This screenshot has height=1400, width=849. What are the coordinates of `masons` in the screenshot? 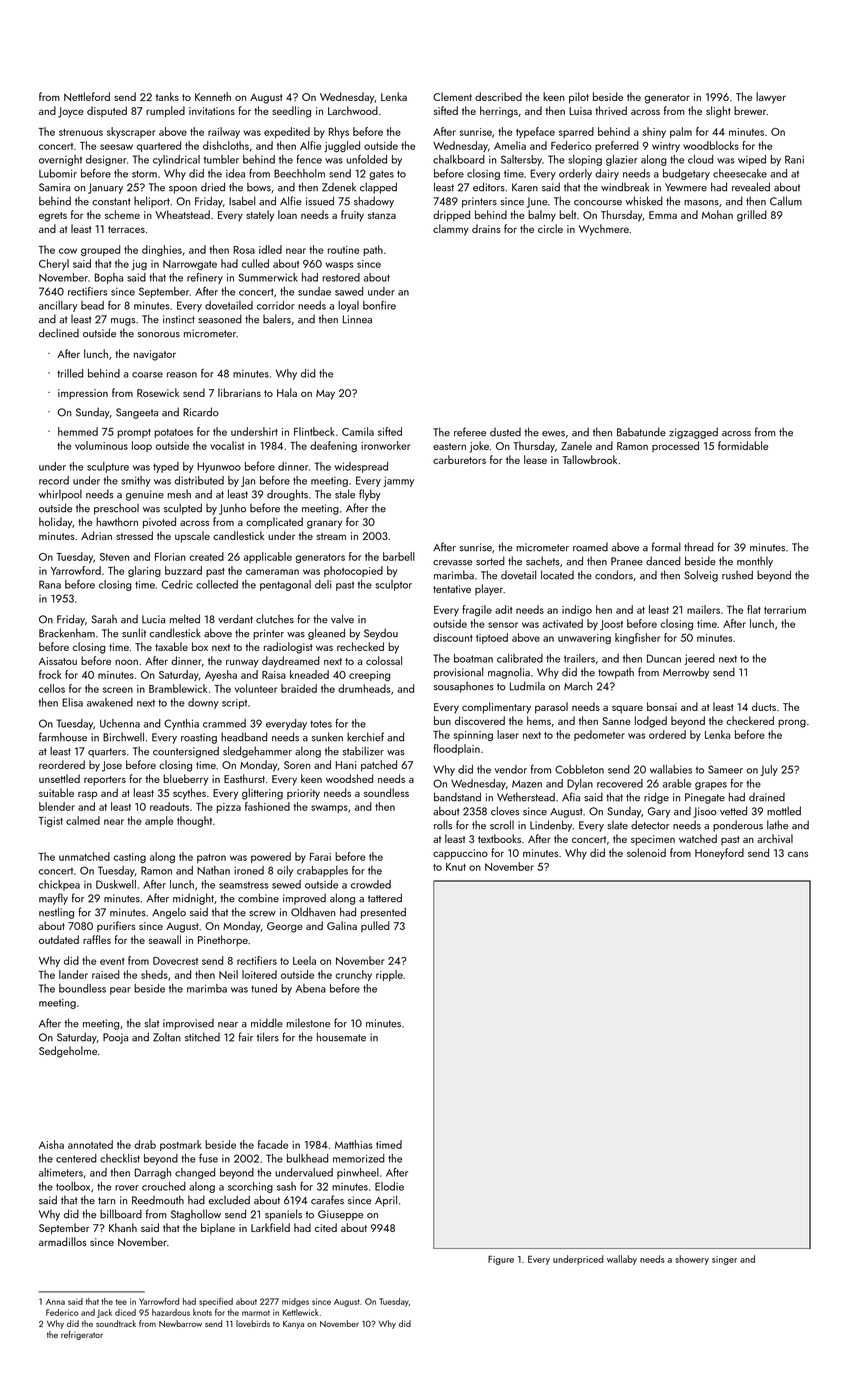 It's located at (701, 203).
